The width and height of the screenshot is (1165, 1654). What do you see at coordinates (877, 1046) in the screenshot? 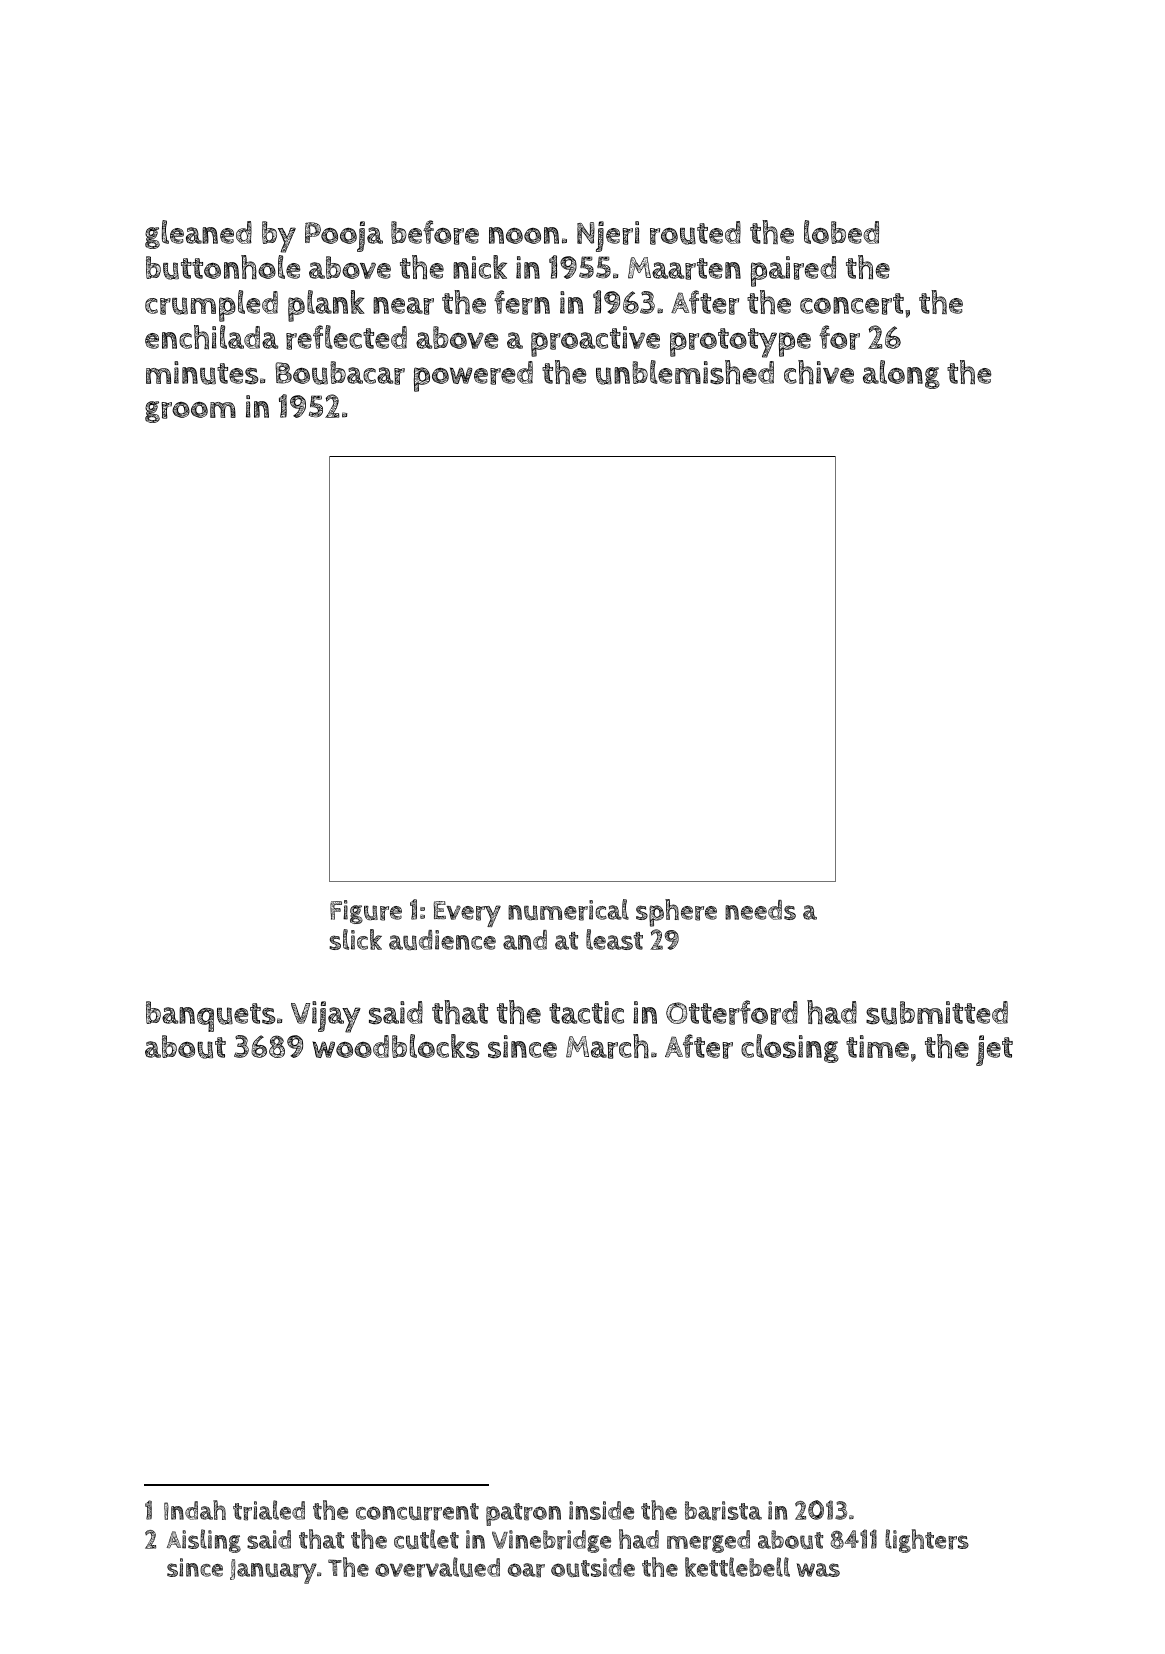
I see `time` at bounding box center [877, 1046].
